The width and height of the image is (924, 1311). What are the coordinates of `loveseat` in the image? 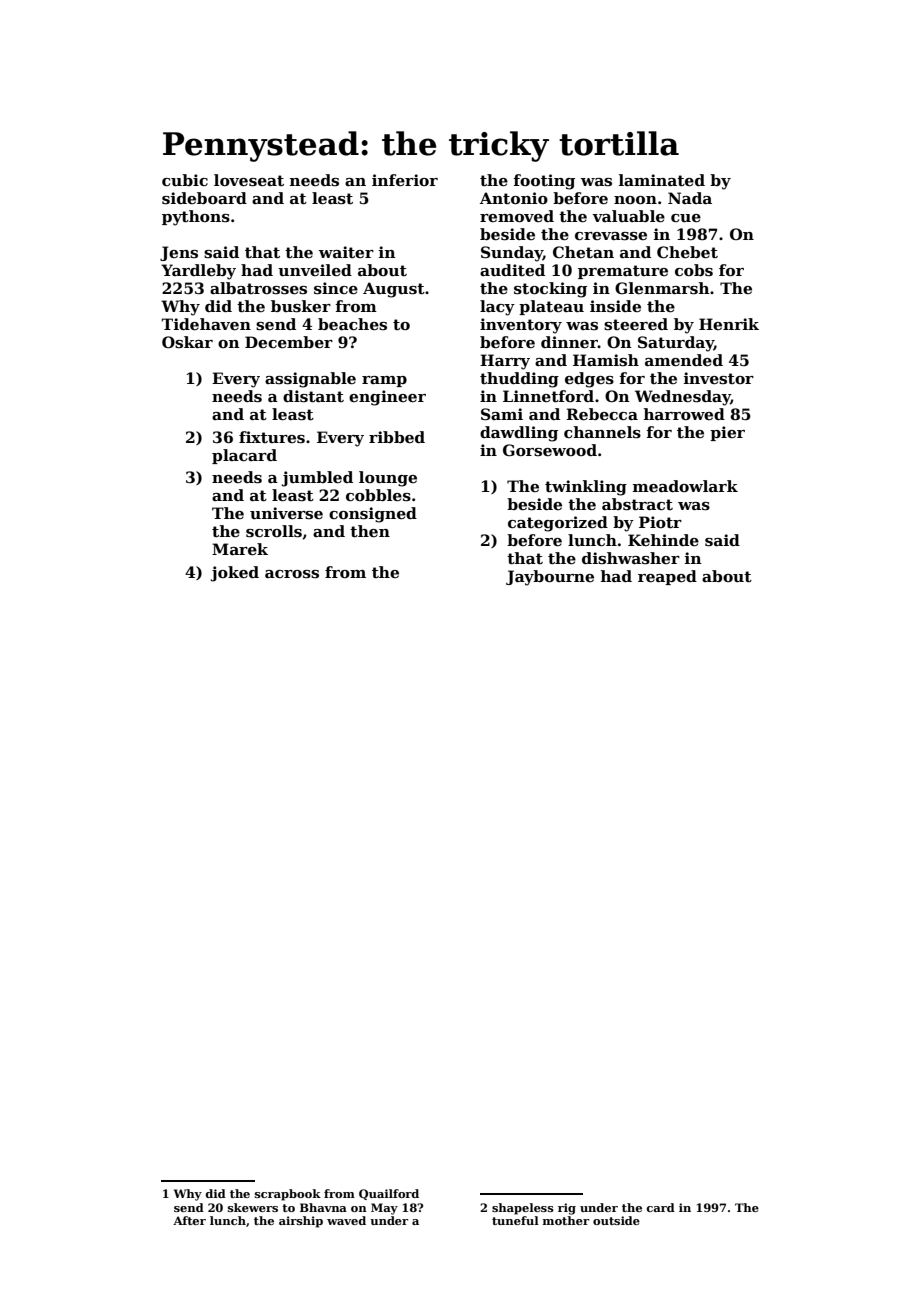 It's located at (249, 180).
